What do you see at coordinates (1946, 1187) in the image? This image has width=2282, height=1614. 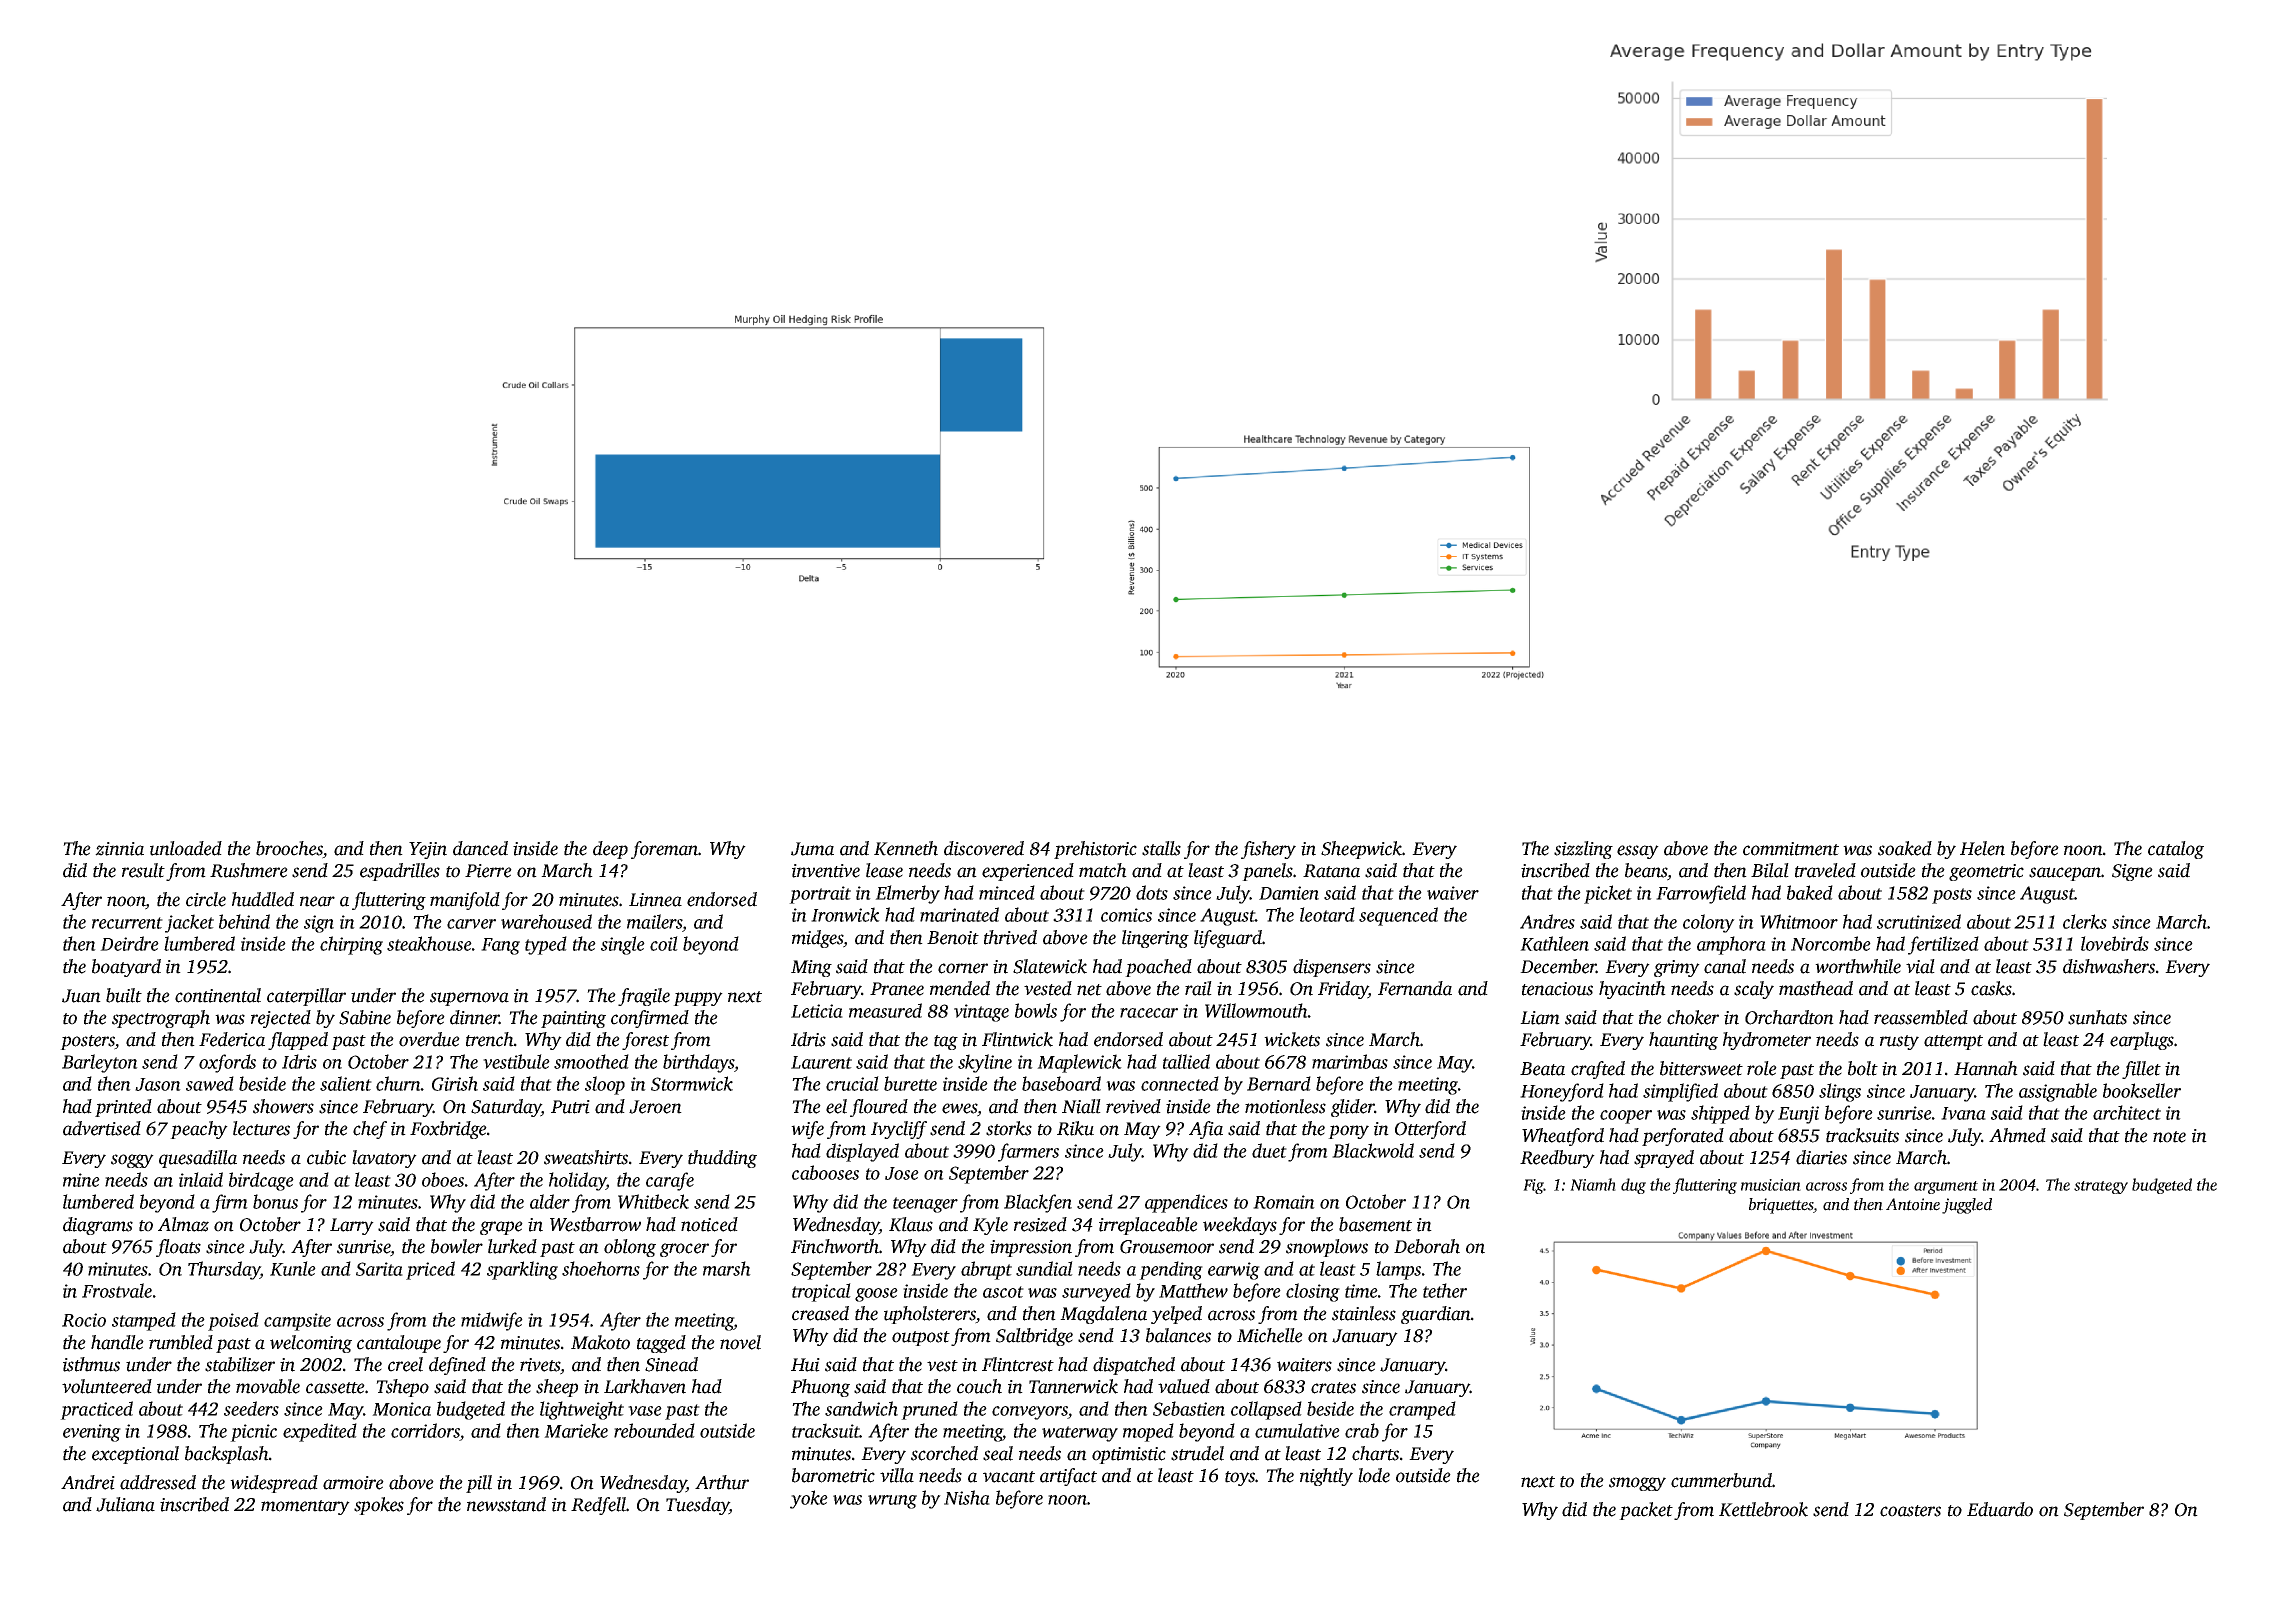 I see `argument` at bounding box center [1946, 1187].
